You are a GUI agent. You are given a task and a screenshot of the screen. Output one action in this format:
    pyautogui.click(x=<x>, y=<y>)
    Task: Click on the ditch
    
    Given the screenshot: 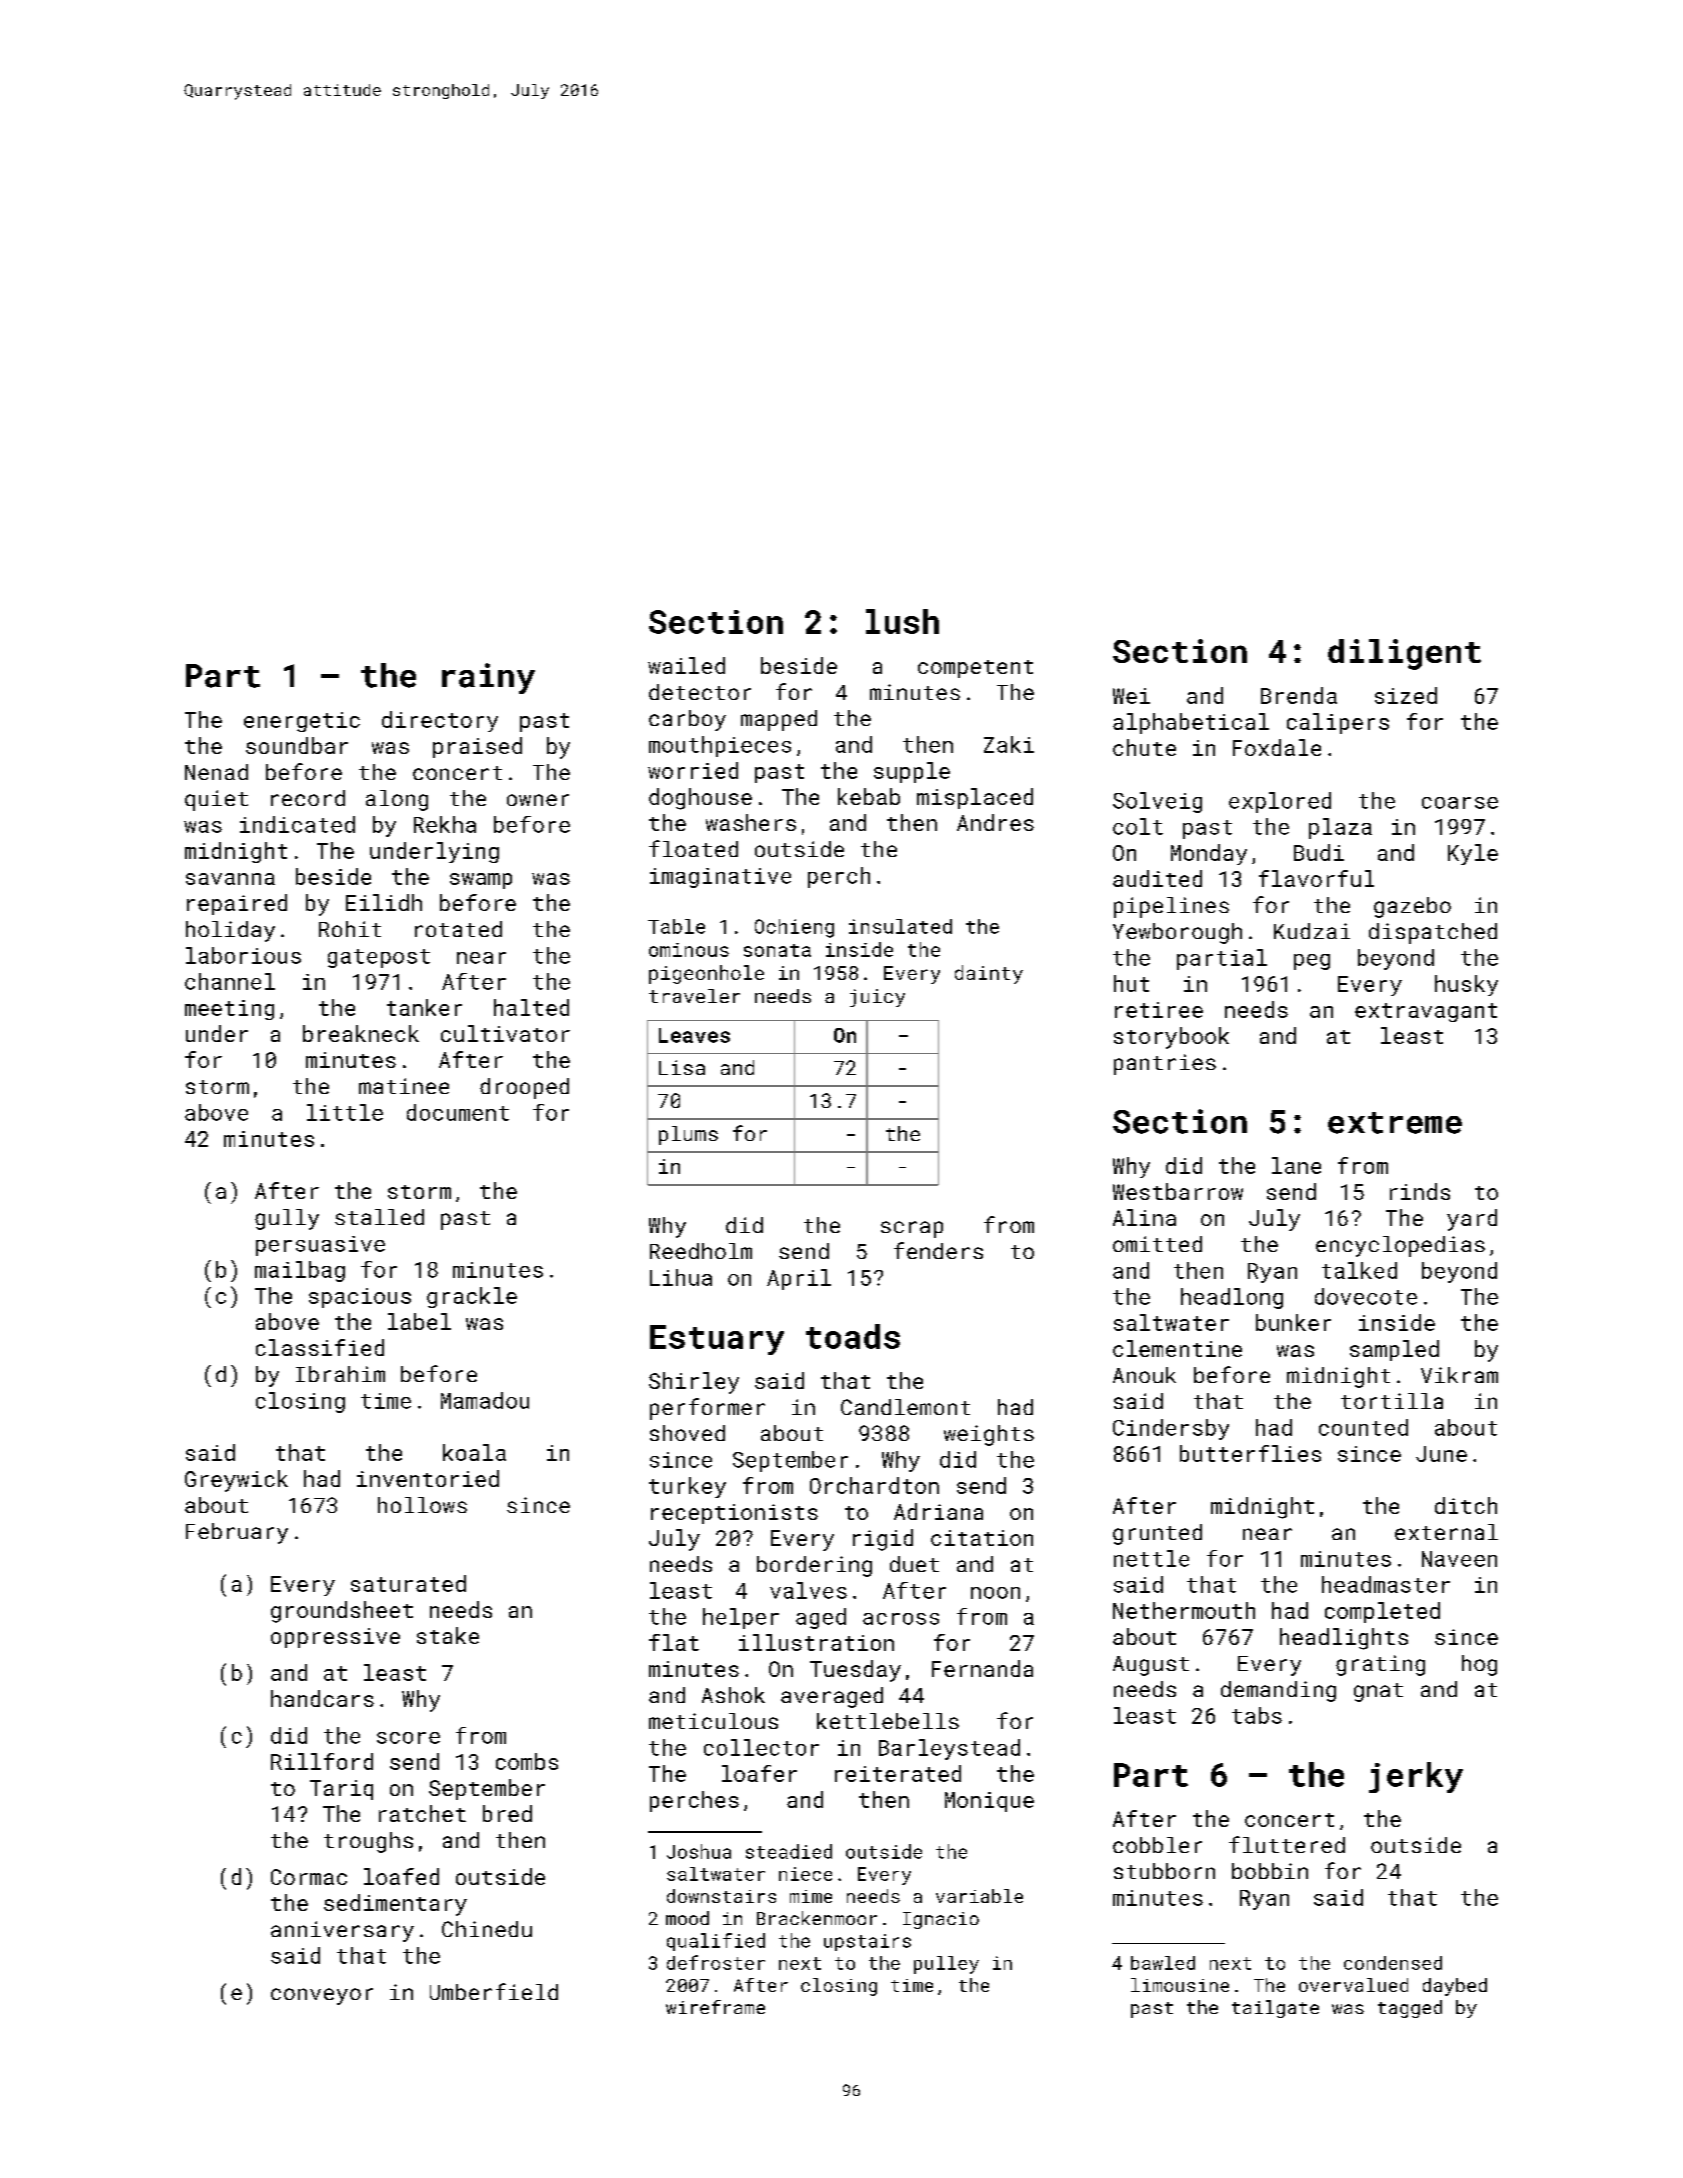 What is the action you would take?
    pyautogui.click(x=1466, y=1505)
